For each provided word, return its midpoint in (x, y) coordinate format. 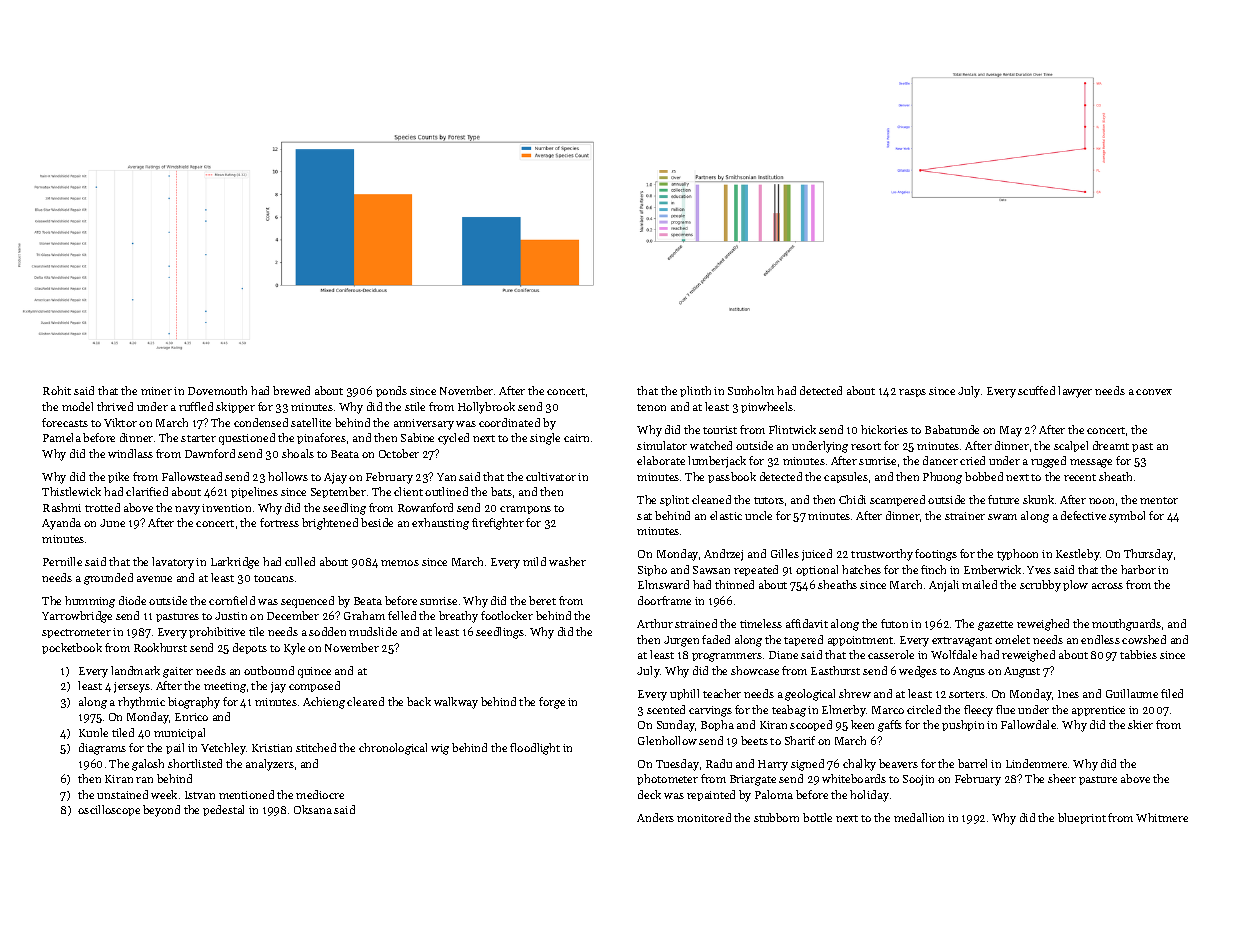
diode (132, 600)
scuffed (1036, 390)
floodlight (535, 749)
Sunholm (751, 390)
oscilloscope (109, 810)
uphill (684, 694)
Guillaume (1132, 693)
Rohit (57, 390)
